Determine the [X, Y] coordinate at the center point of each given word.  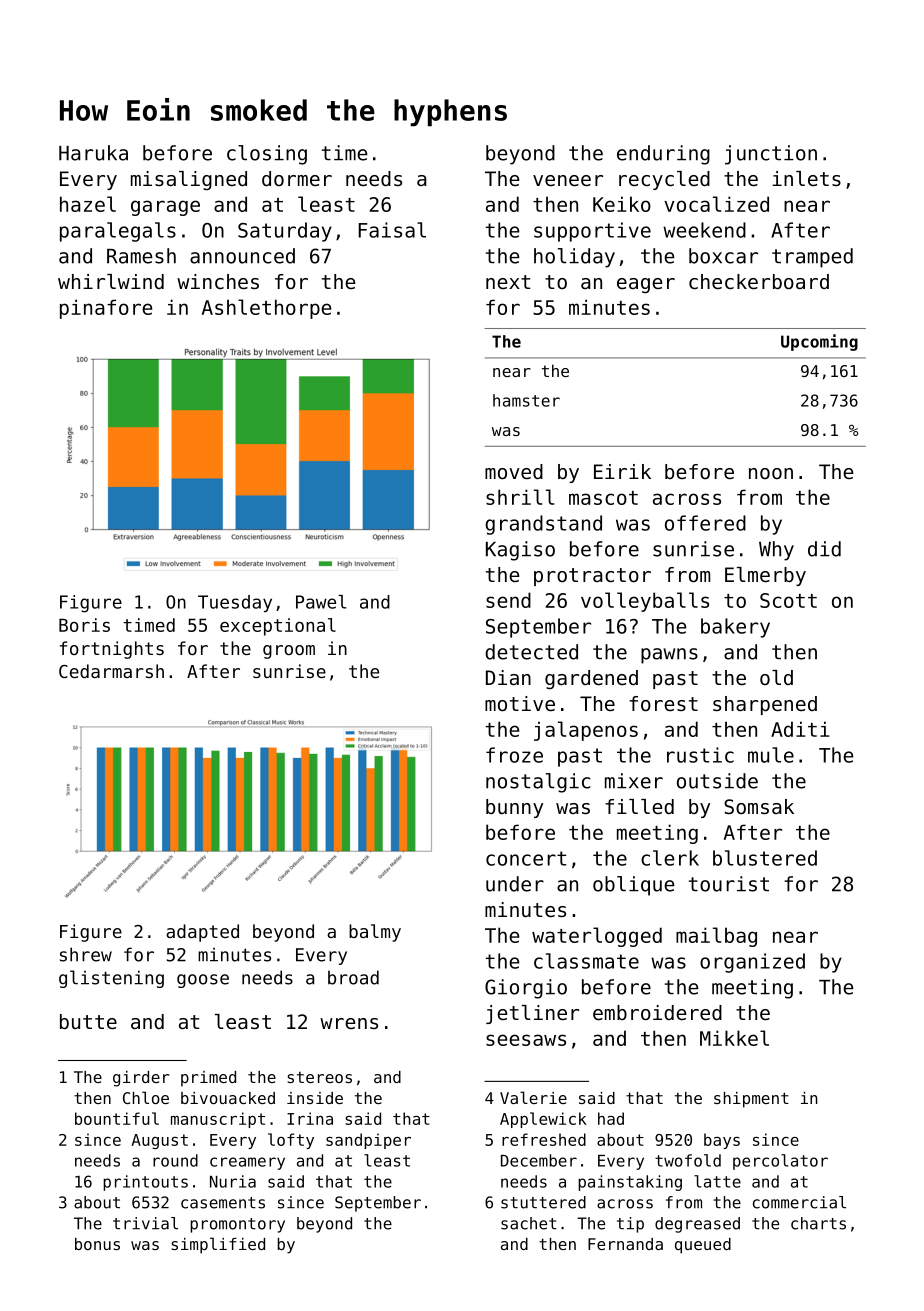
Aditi [800, 729]
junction [771, 155]
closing [267, 155]
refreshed [544, 1139]
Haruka [93, 153]
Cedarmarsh [111, 671]
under [515, 884]
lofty [291, 1141]
